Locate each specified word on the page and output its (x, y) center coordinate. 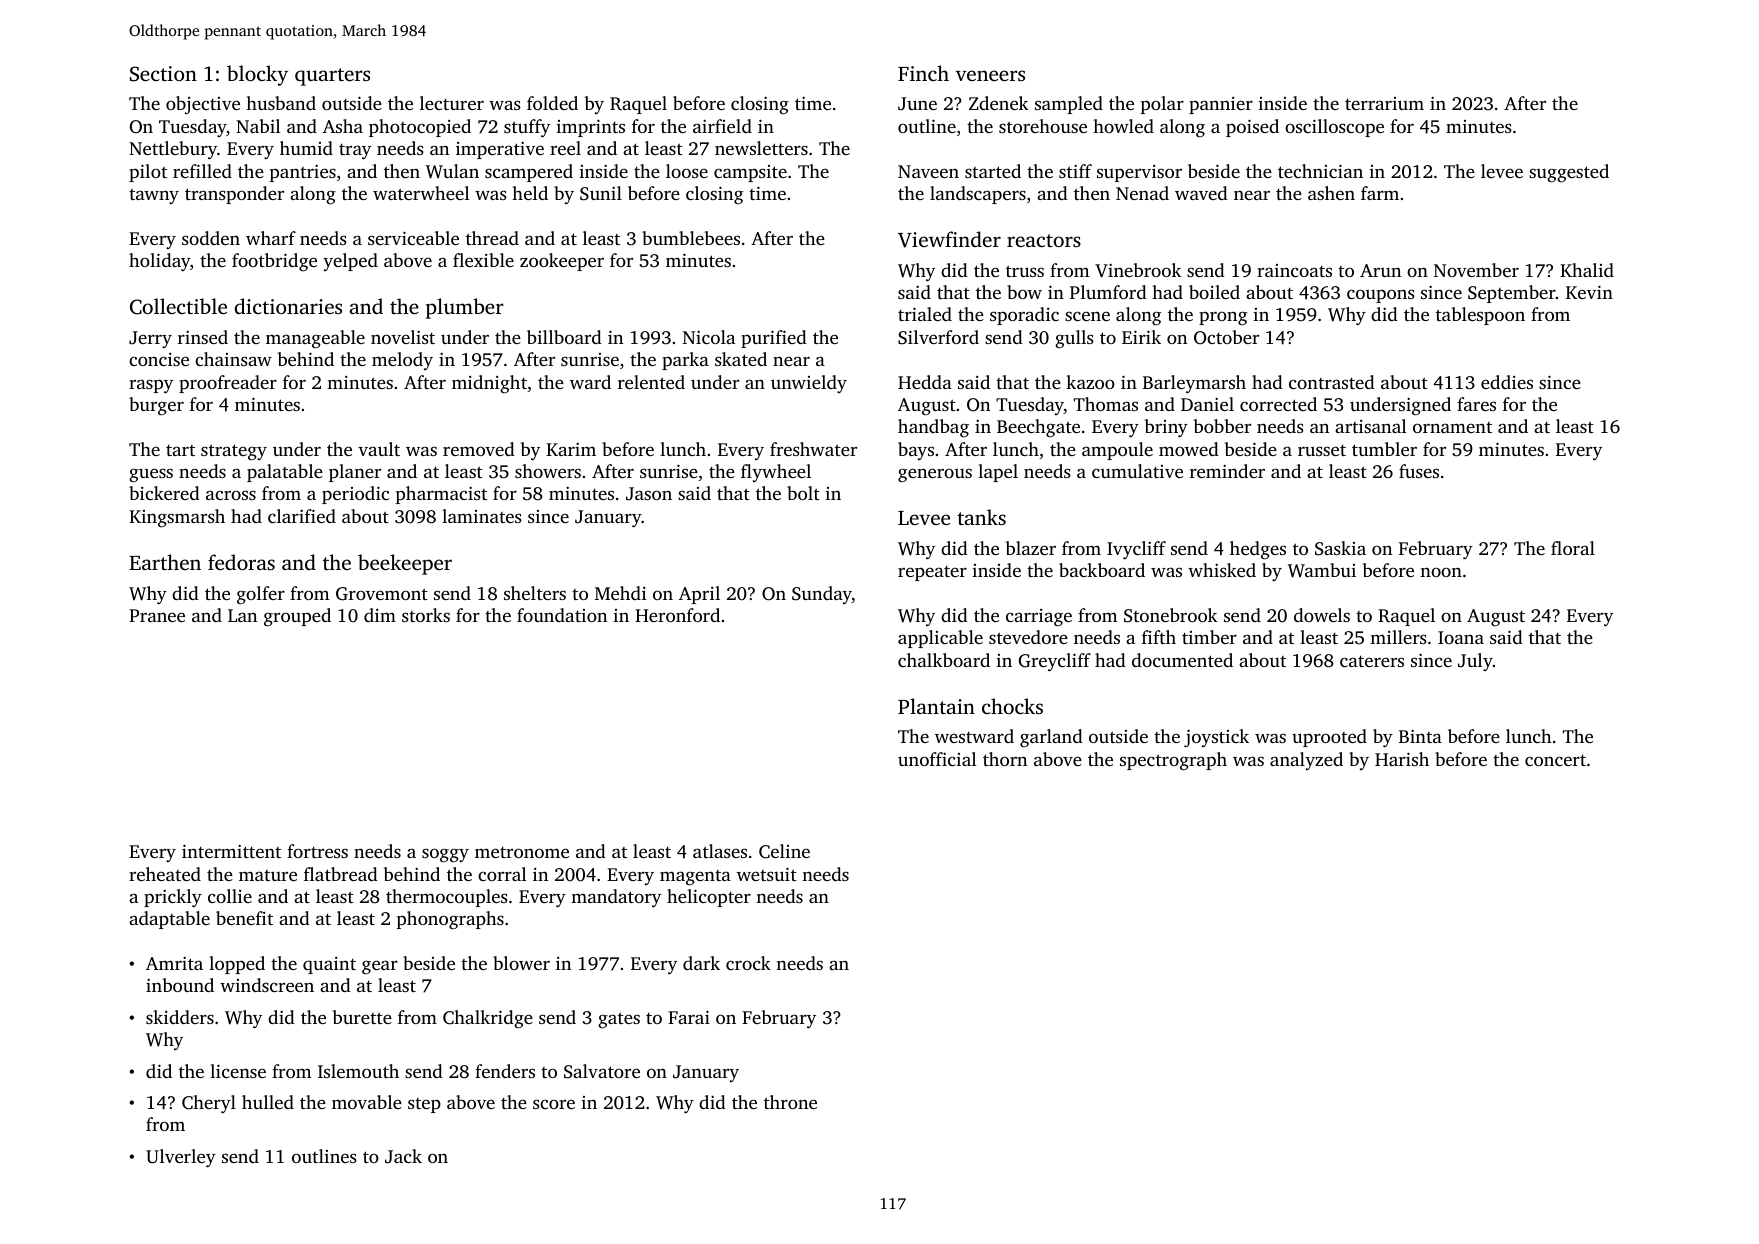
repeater (932, 573)
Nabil (258, 126)
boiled (1214, 292)
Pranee (157, 615)
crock (748, 963)
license (238, 1071)
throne (790, 1102)
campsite (750, 173)
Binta (1420, 736)
